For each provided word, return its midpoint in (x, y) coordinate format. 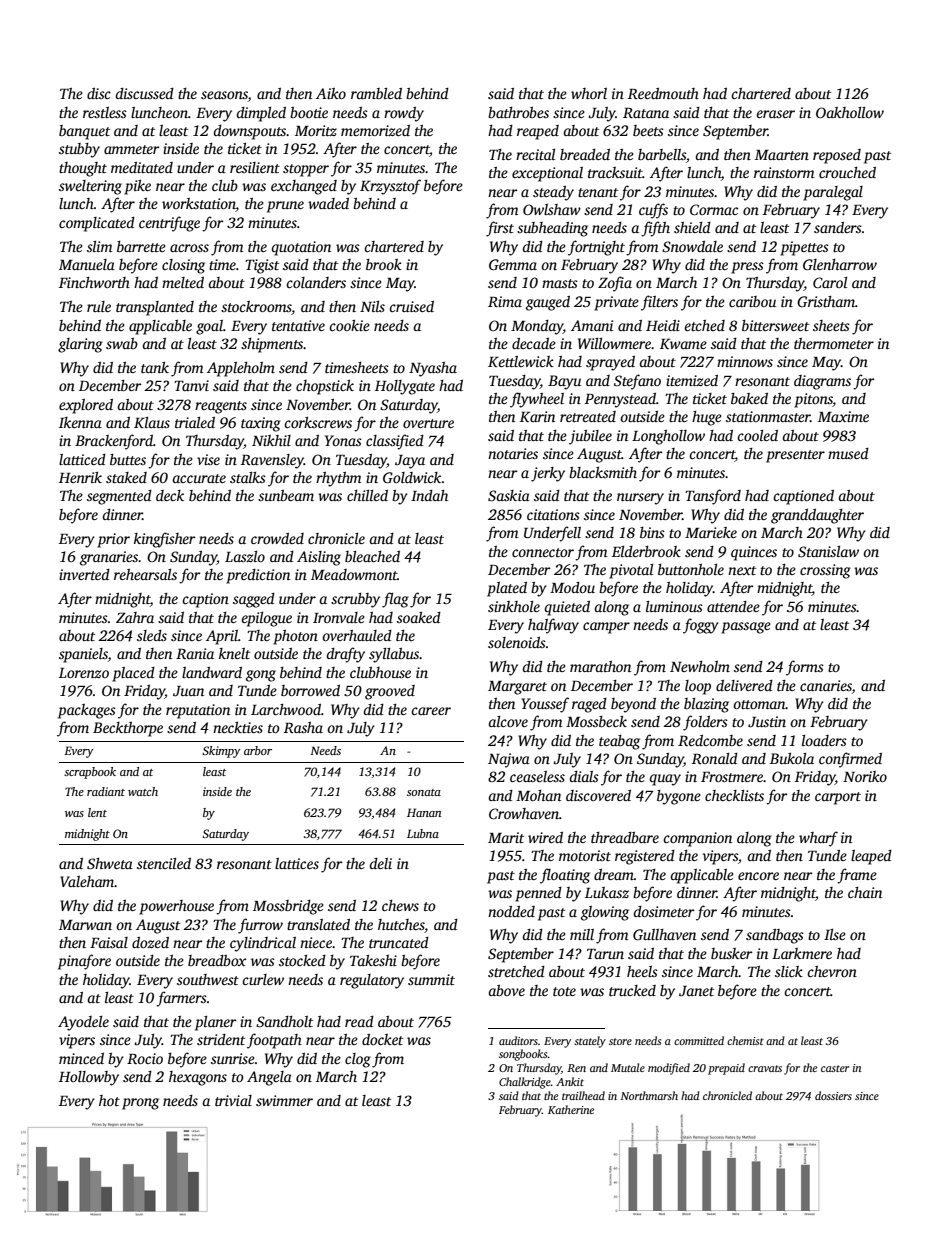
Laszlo (245, 556)
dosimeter (663, 911)
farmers (181, 999)
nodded (511, 911)
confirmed (850, 760)
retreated (588, 416)
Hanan (424, 812)
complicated (97, 224)
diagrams (822, 382)
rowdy (404, 114)
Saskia (509, 495)
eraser (775, 114)
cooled (757, 435)
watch (143, 791)
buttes (128, 459)
